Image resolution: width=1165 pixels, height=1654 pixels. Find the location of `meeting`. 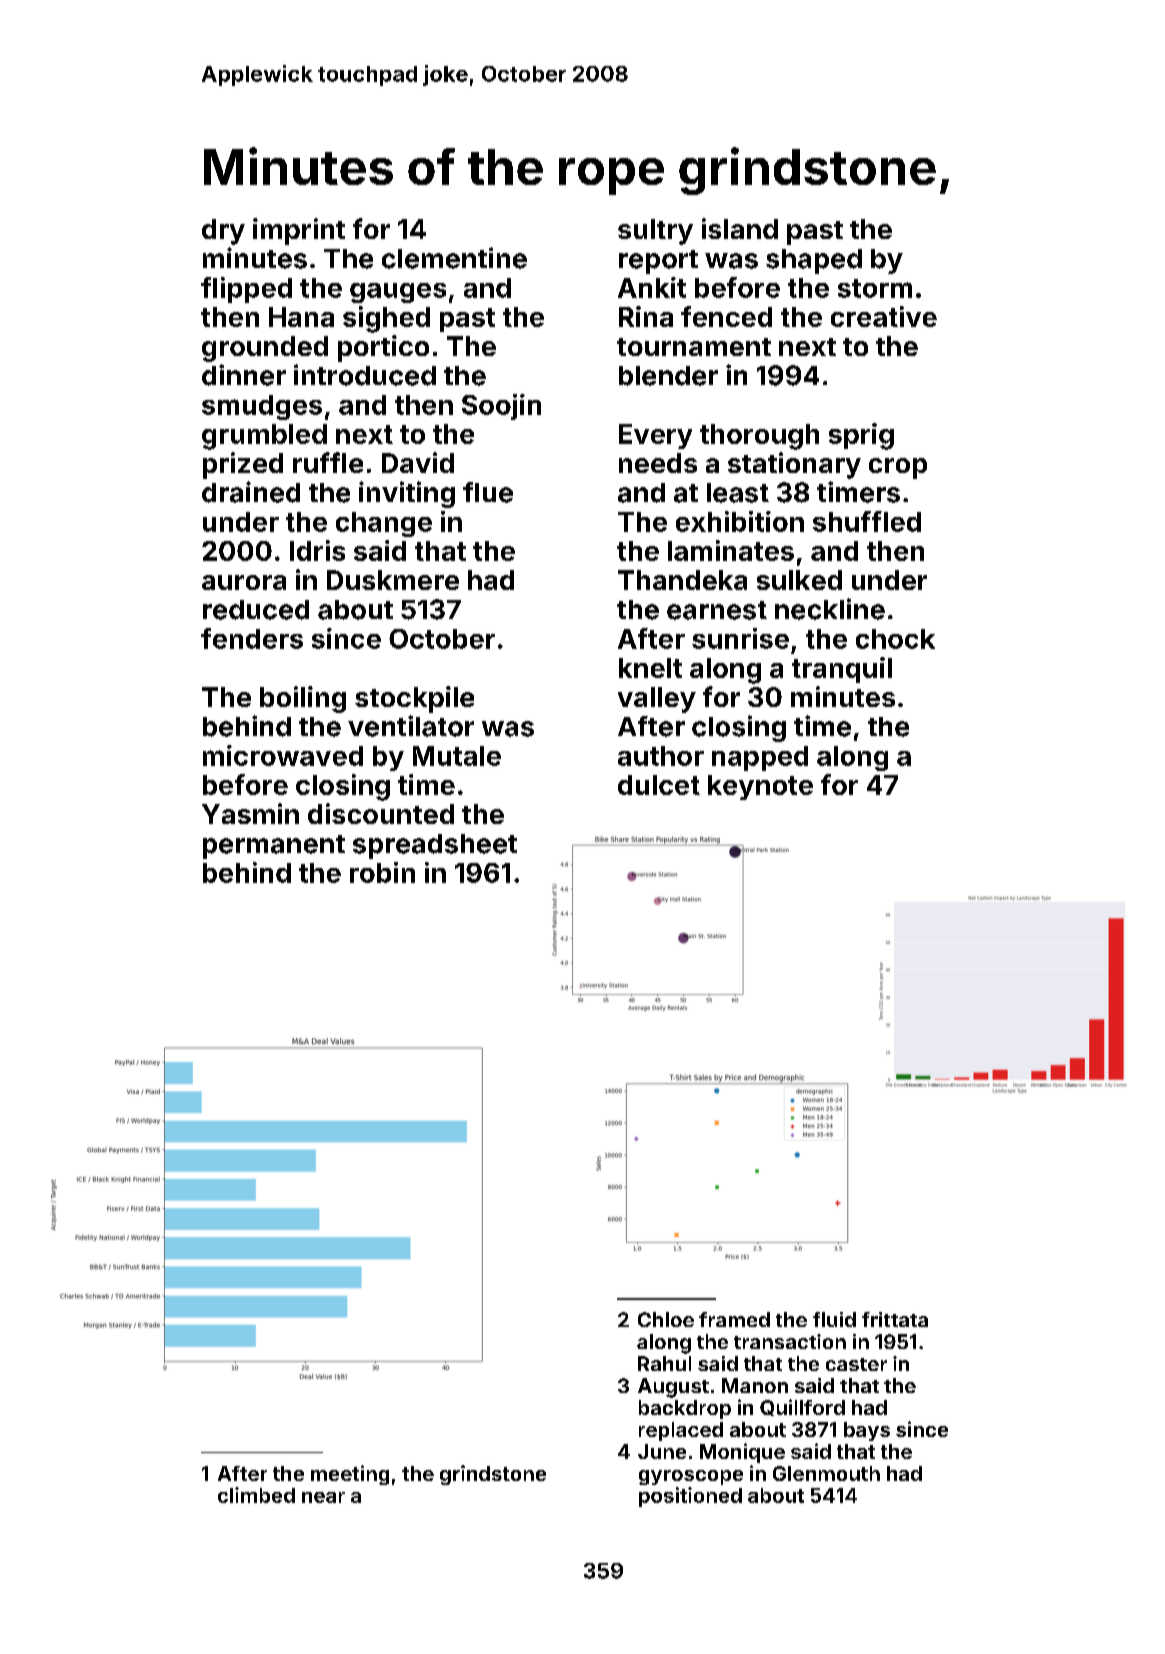

meeting is located at coordinates (350, 1475).
